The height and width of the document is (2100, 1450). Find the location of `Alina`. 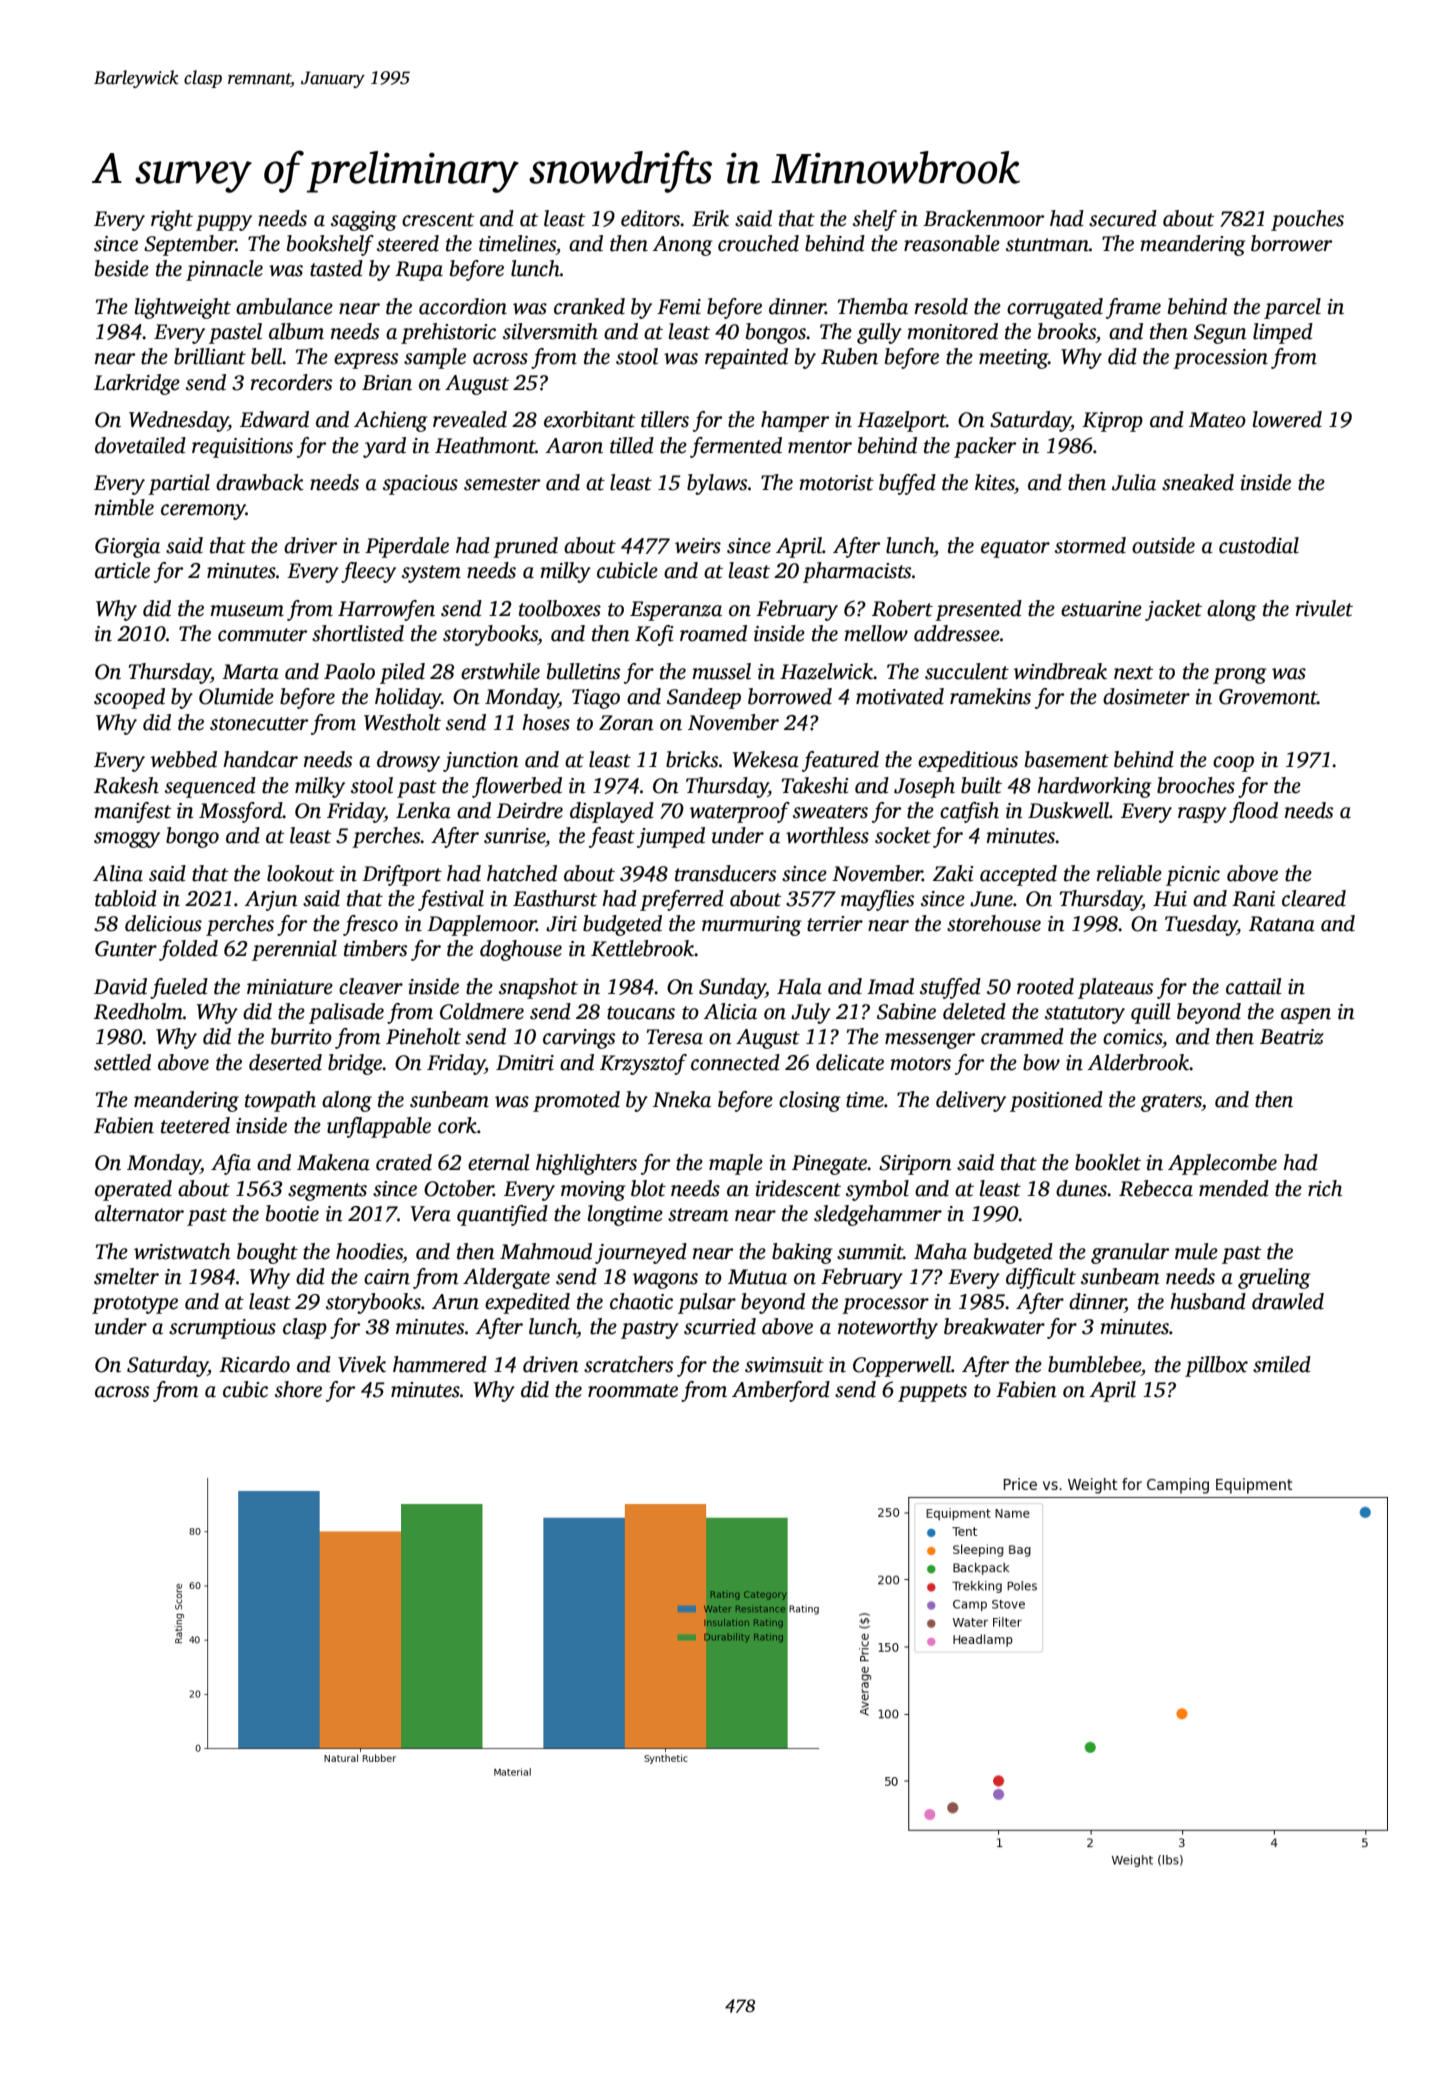

Alina is located at coordinates (118, 873).
